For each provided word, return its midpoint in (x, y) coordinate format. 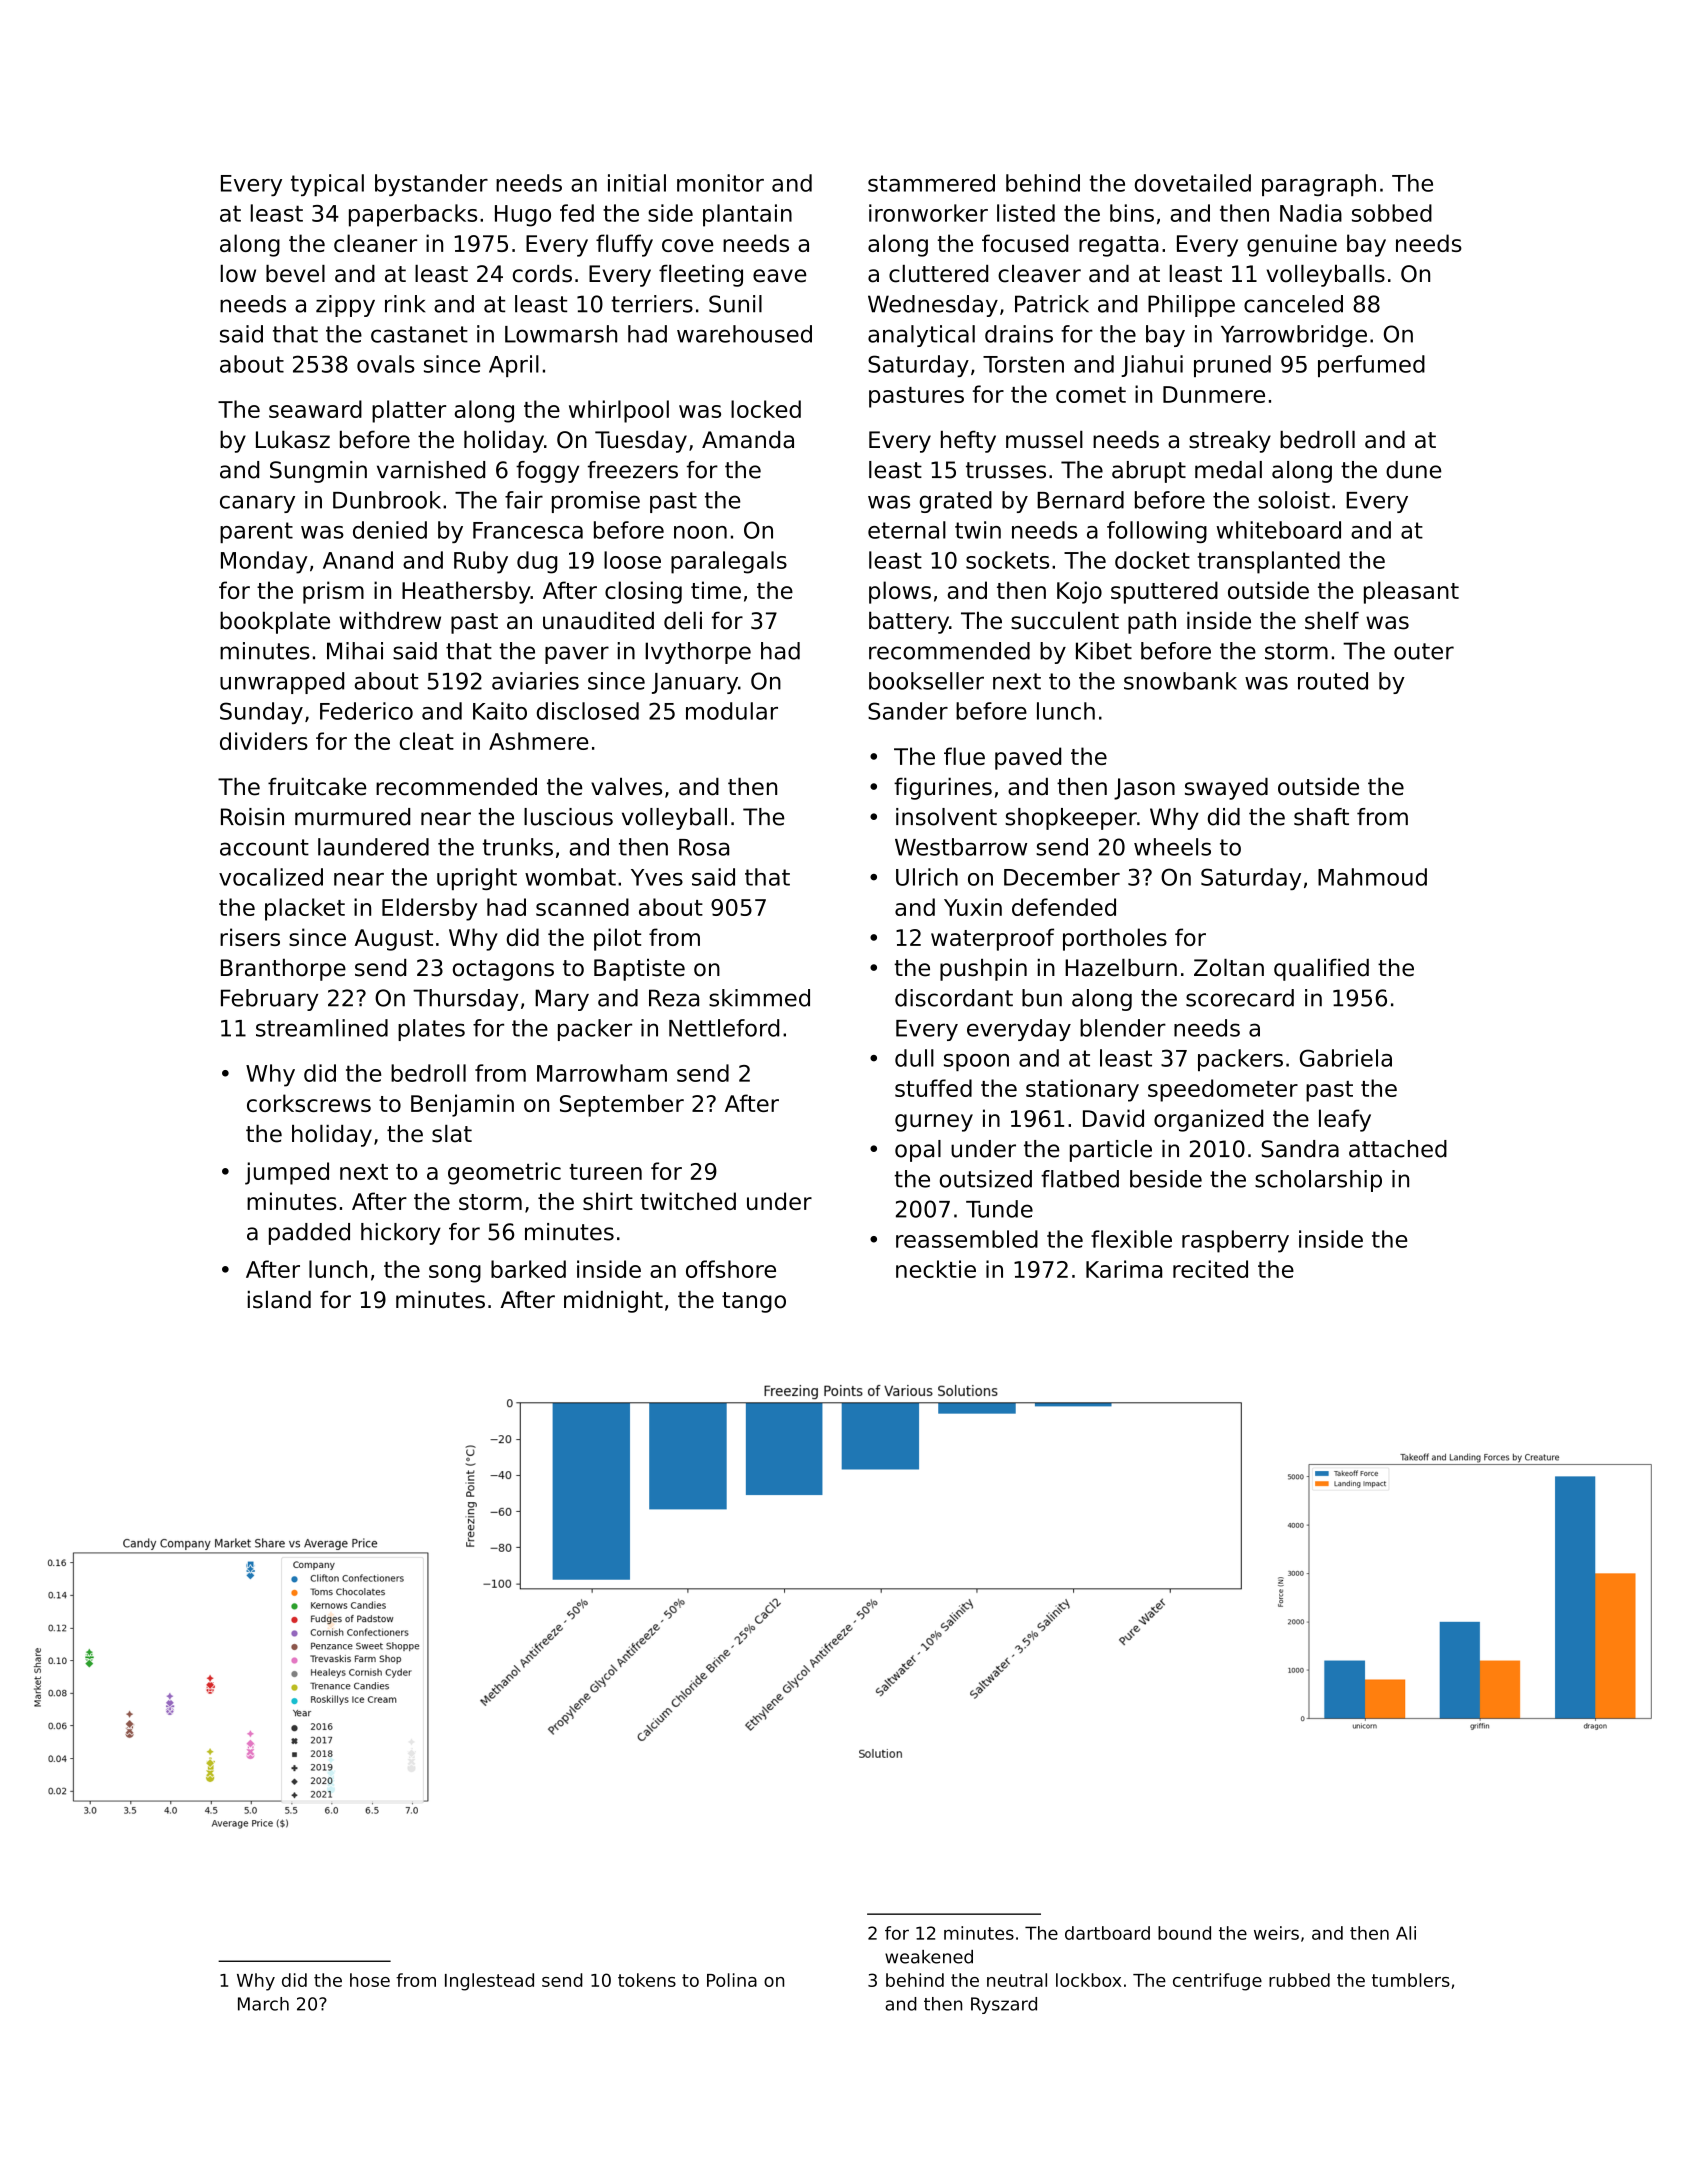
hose (370, 1980)
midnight (613, 1302)
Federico (366, 711)
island (279, 1300)
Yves (657, 877)
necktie (936, 1269)
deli (683, 621)
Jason (1144, 789)
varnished (431, 470)
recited (1210, 1269)
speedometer (1223, 1090)
